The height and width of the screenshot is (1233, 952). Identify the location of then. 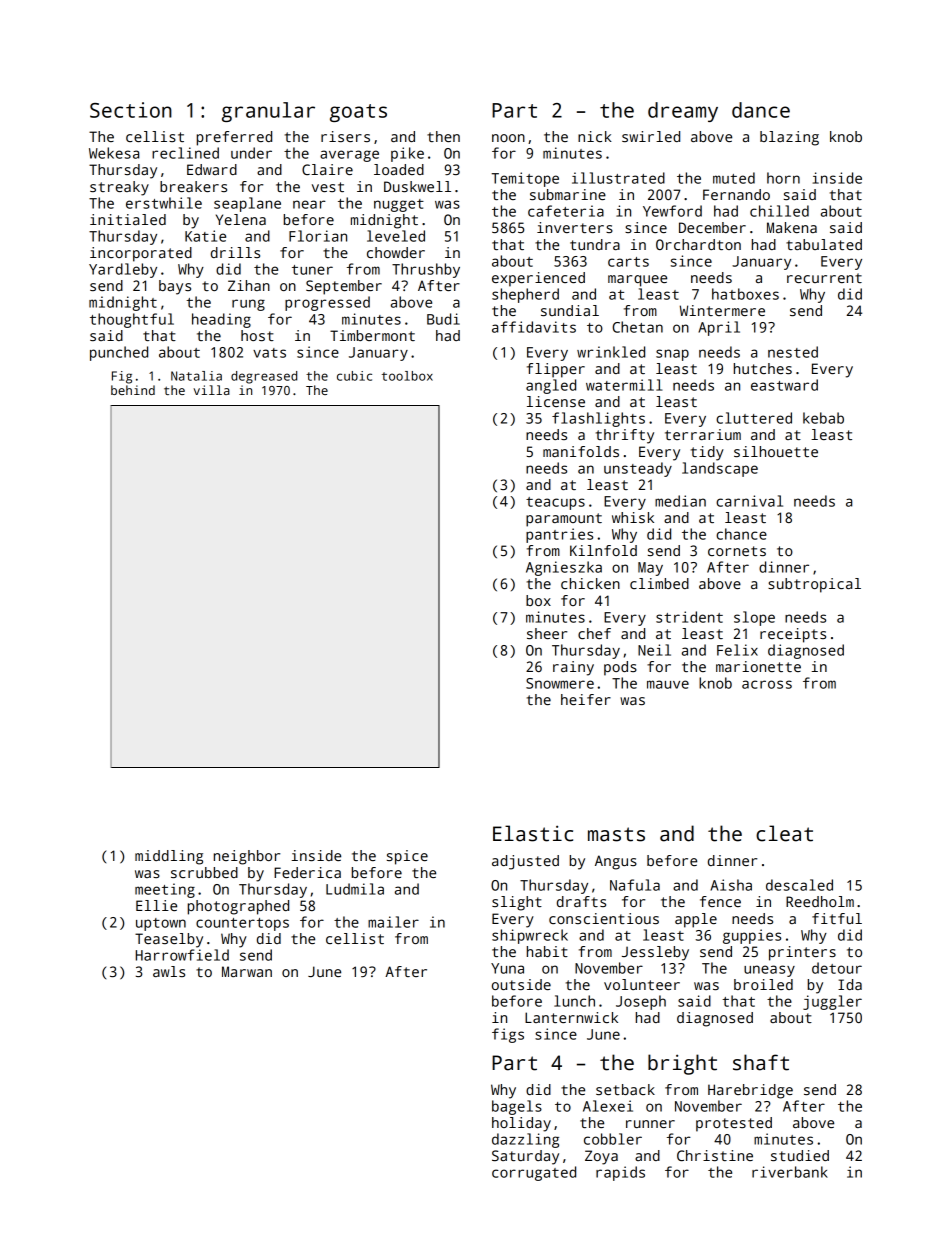
(443, 136).
